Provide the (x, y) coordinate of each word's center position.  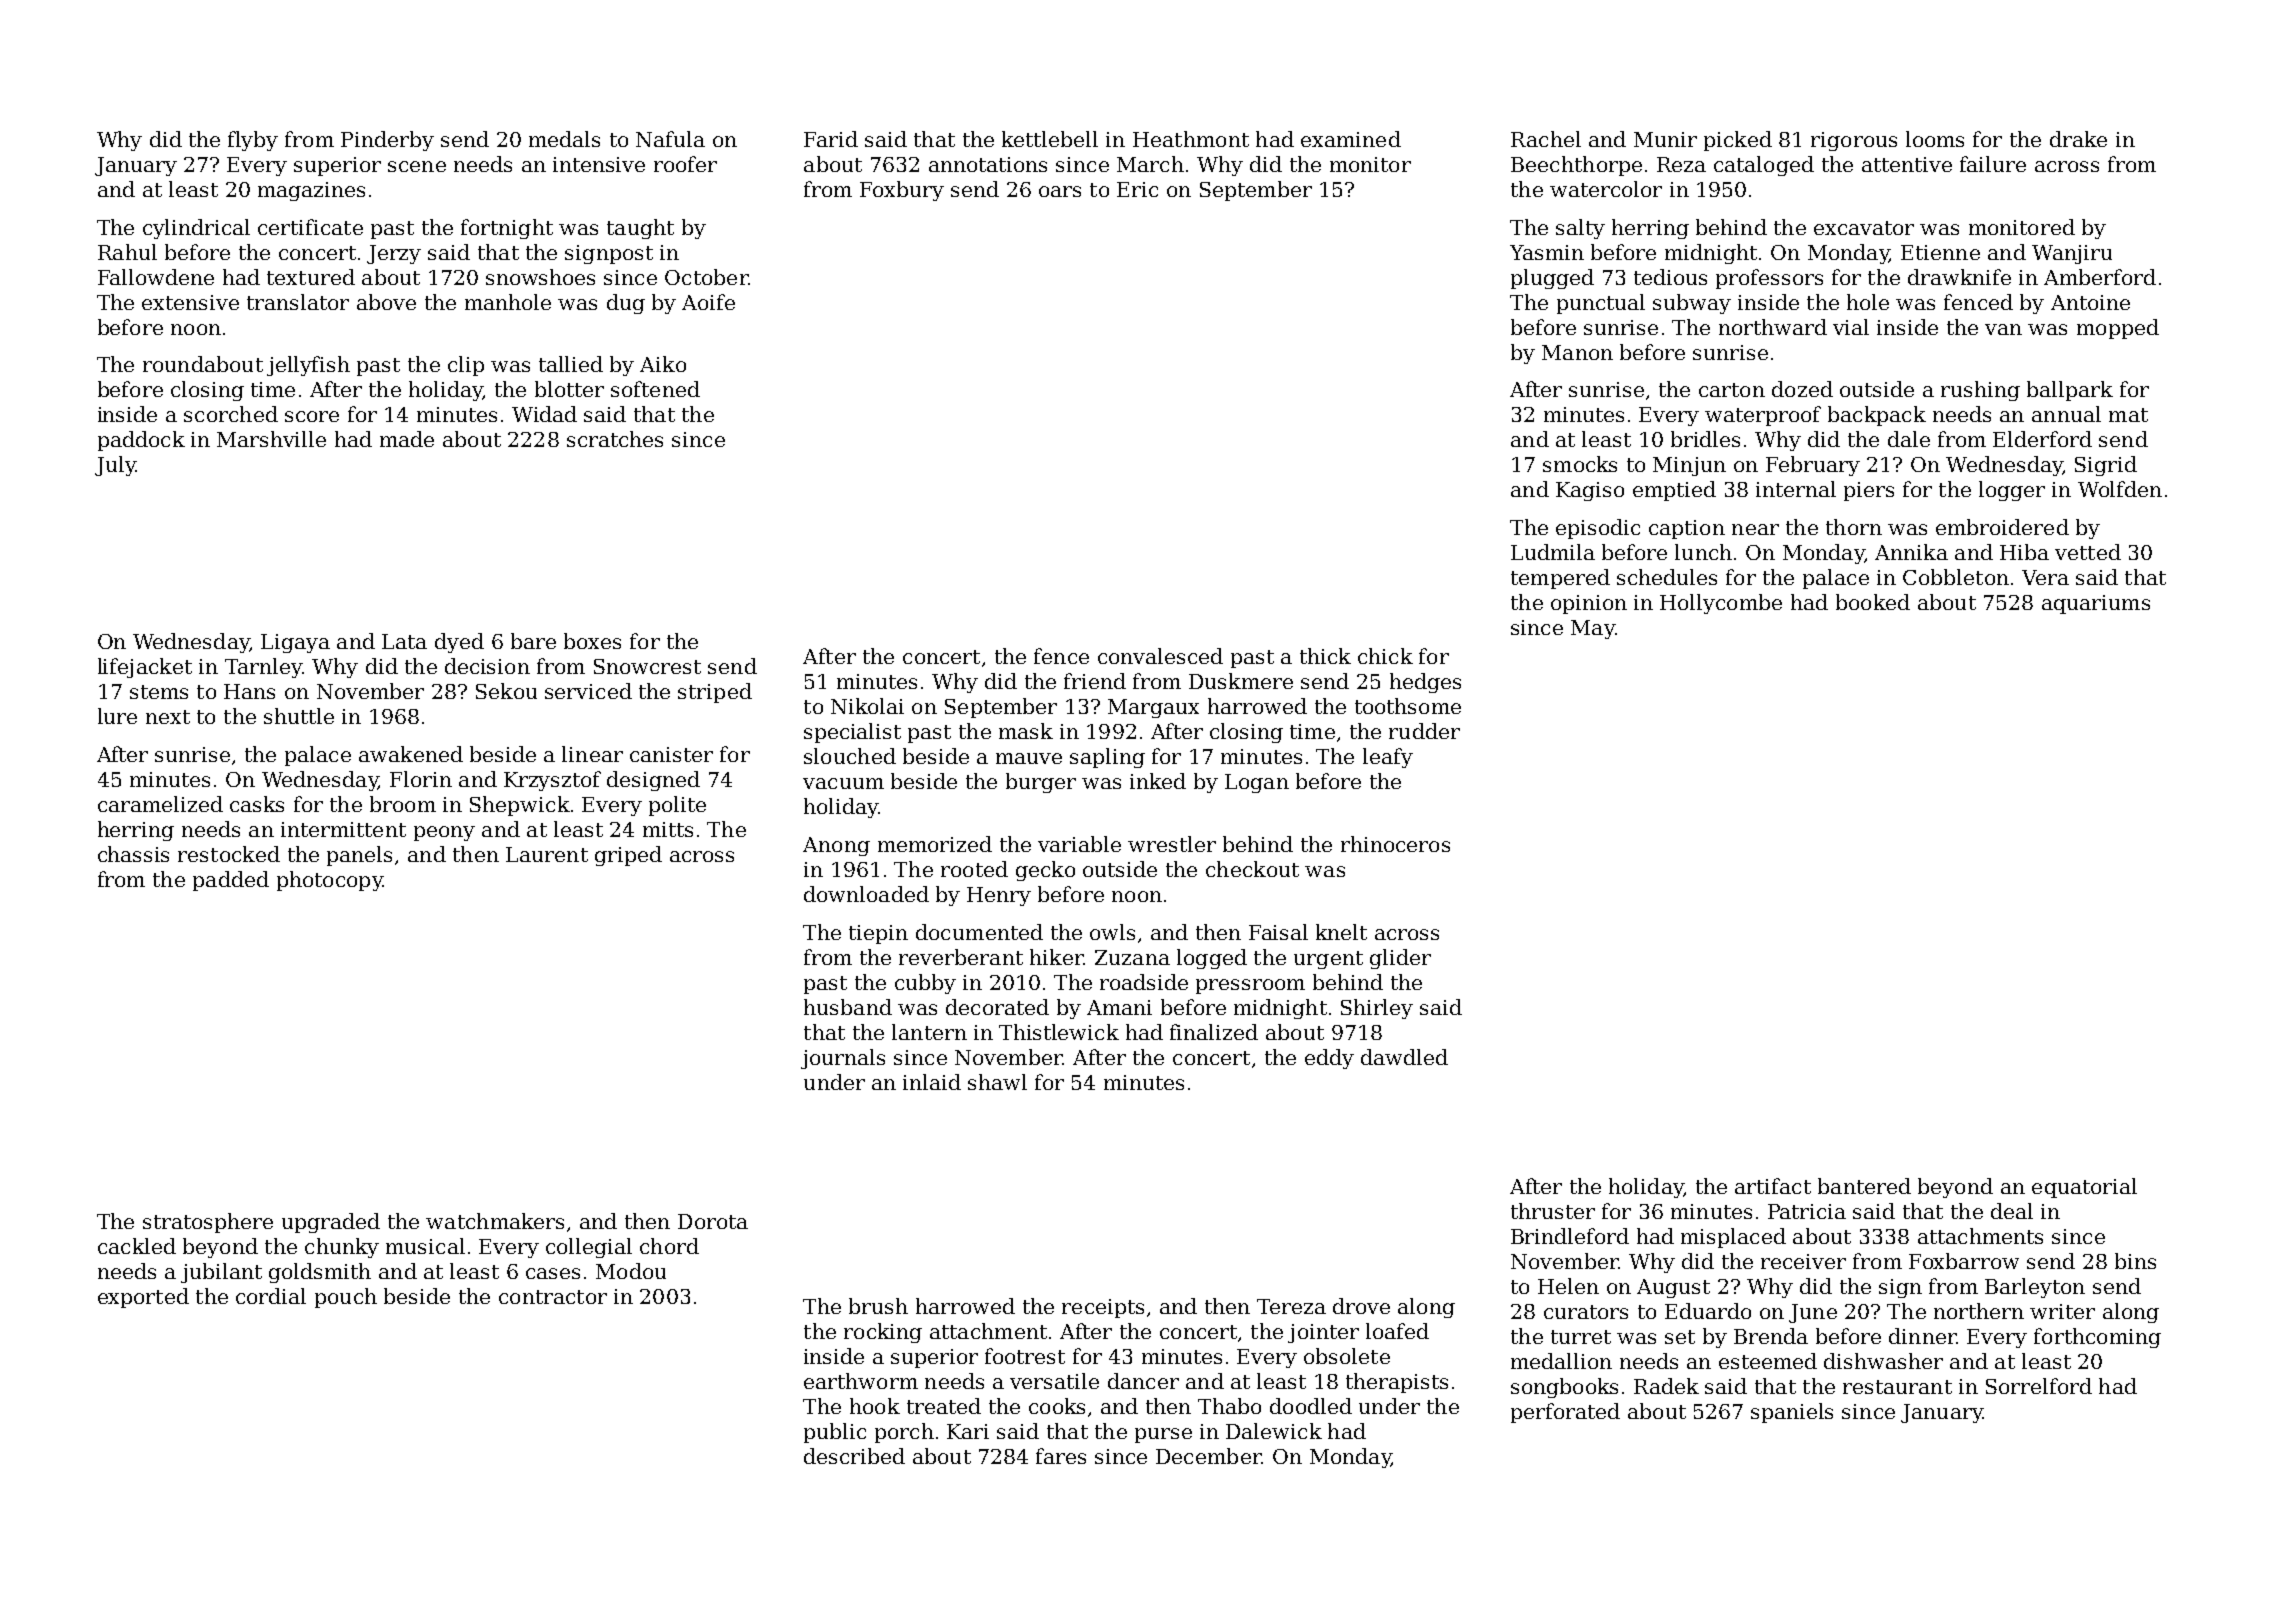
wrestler (1172, 844)
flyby (253, 141)
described (854, 1456)
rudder (1424, 731)
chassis (133, 854)
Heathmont (1191, 139)
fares (1061, 1456)
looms (1935, 139)
